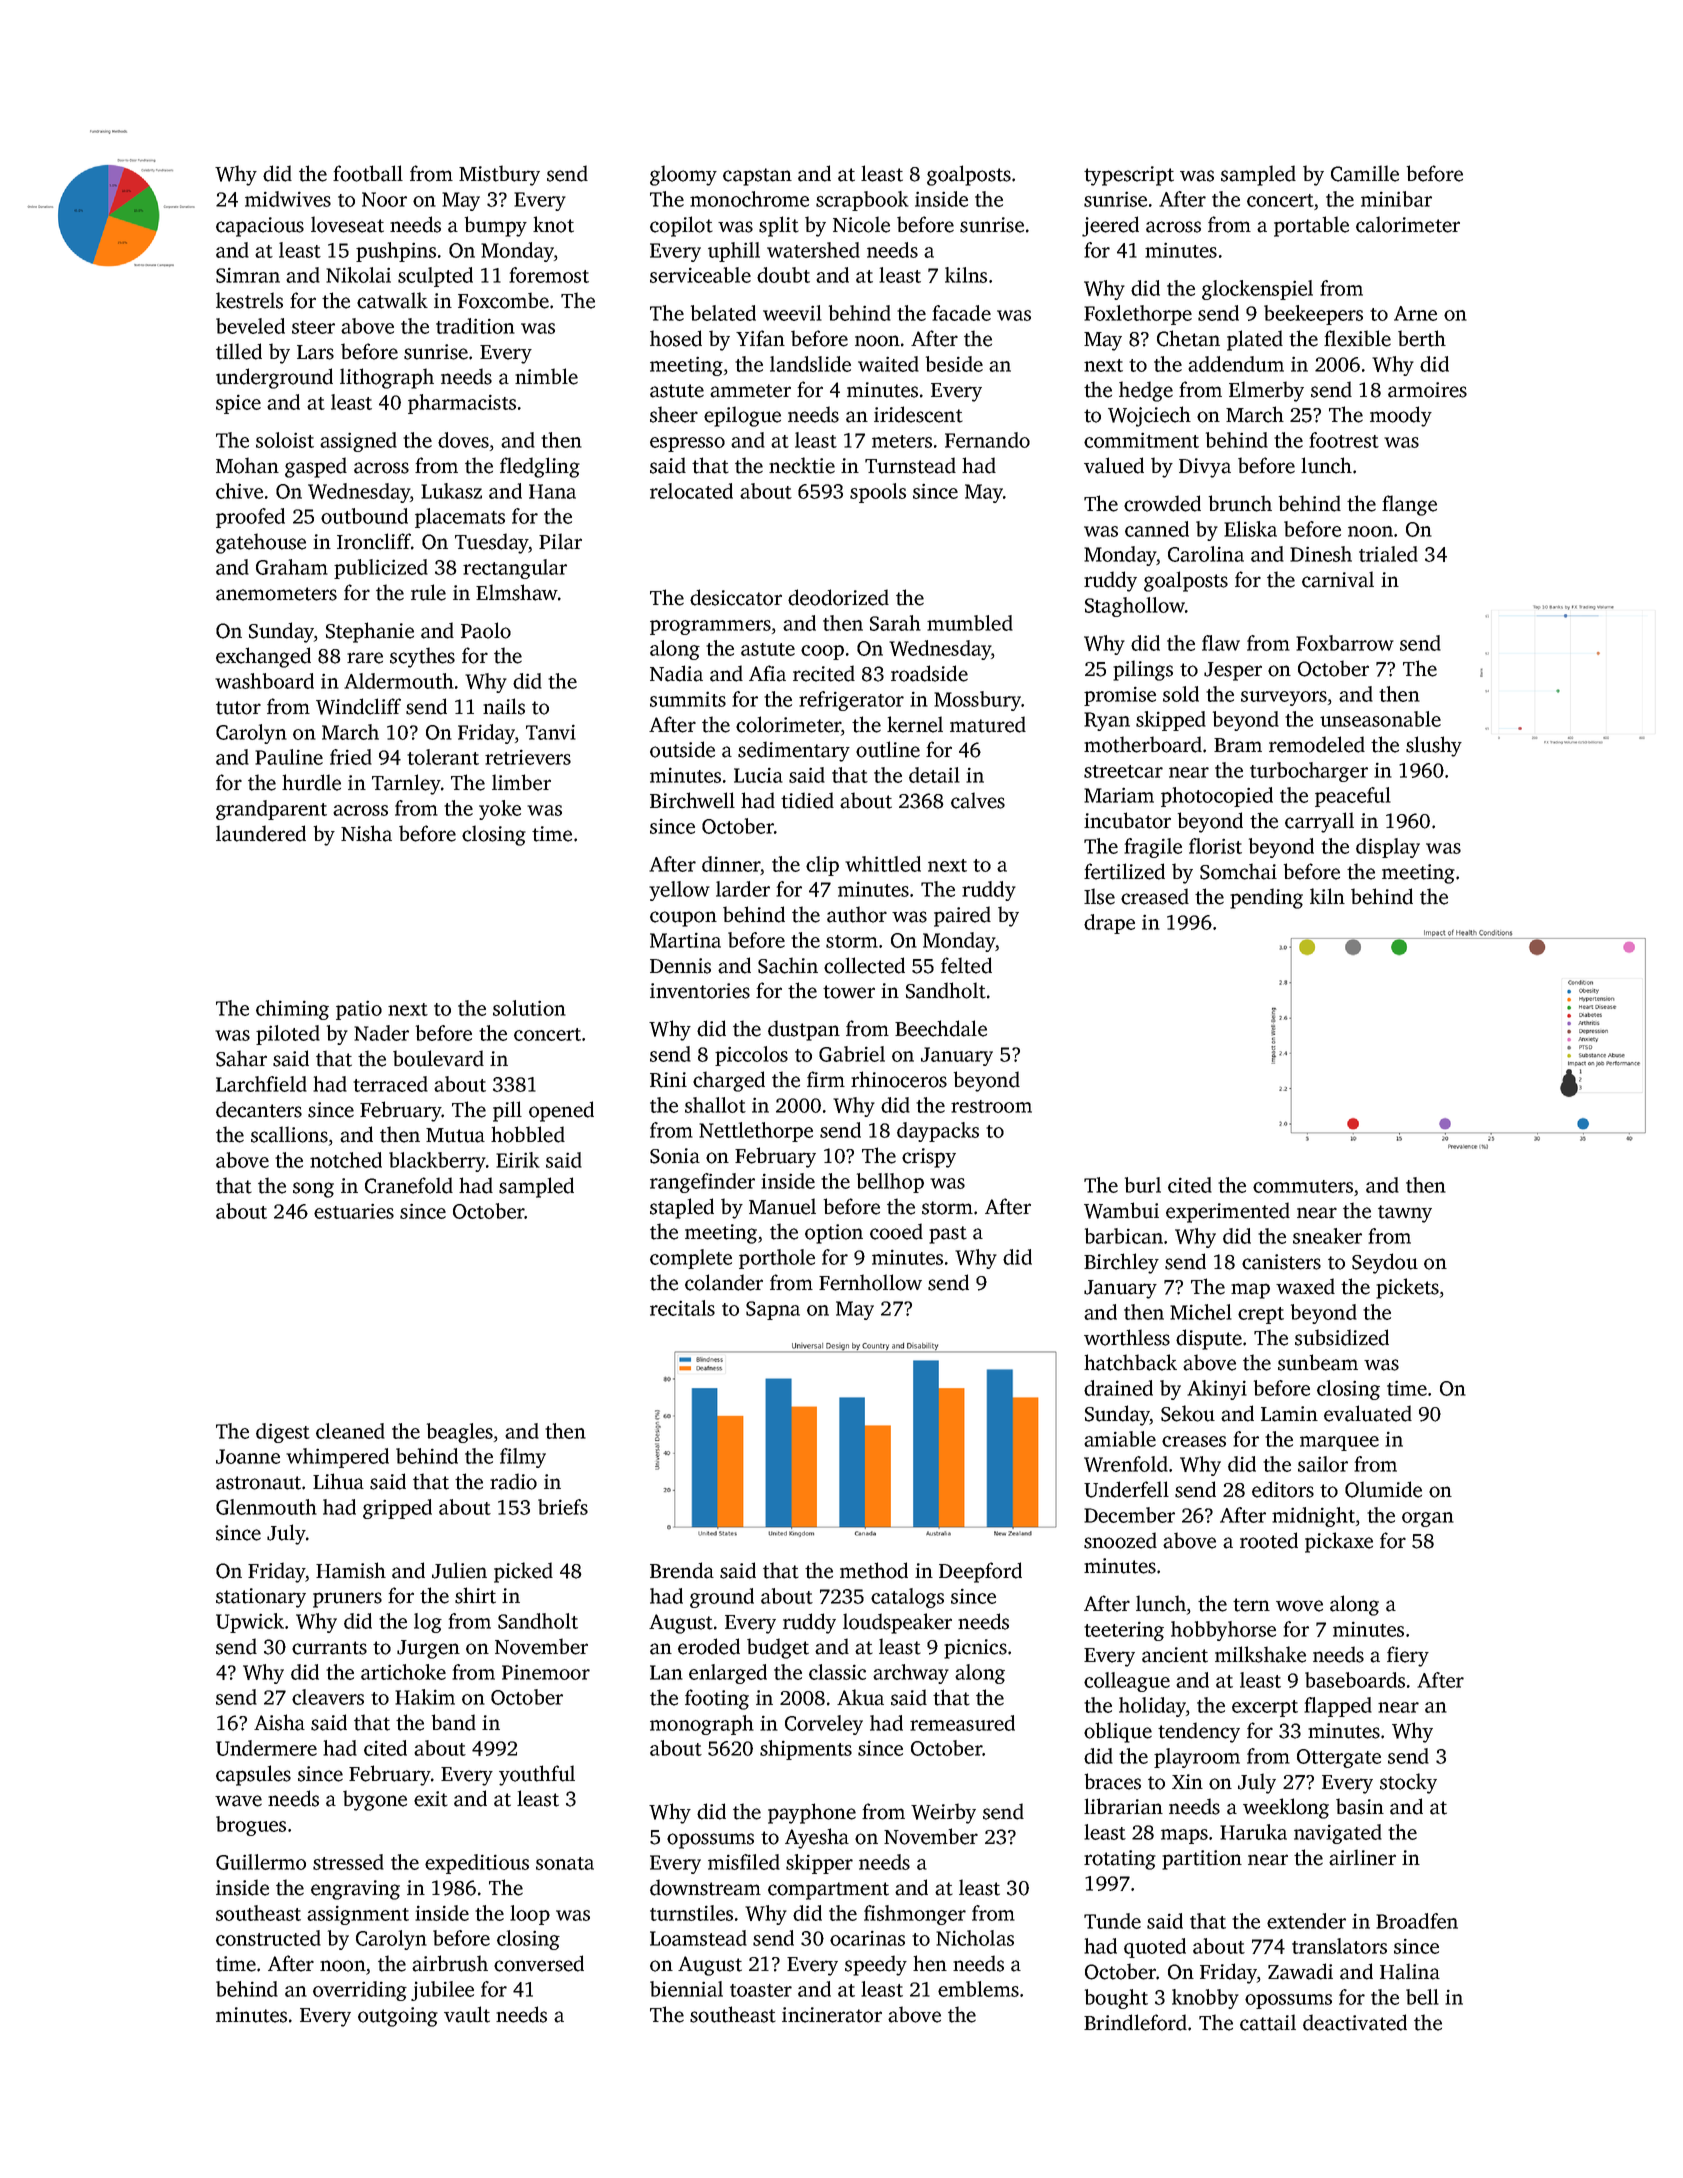  I want to click on Dinesh, so click(1321, 554).
